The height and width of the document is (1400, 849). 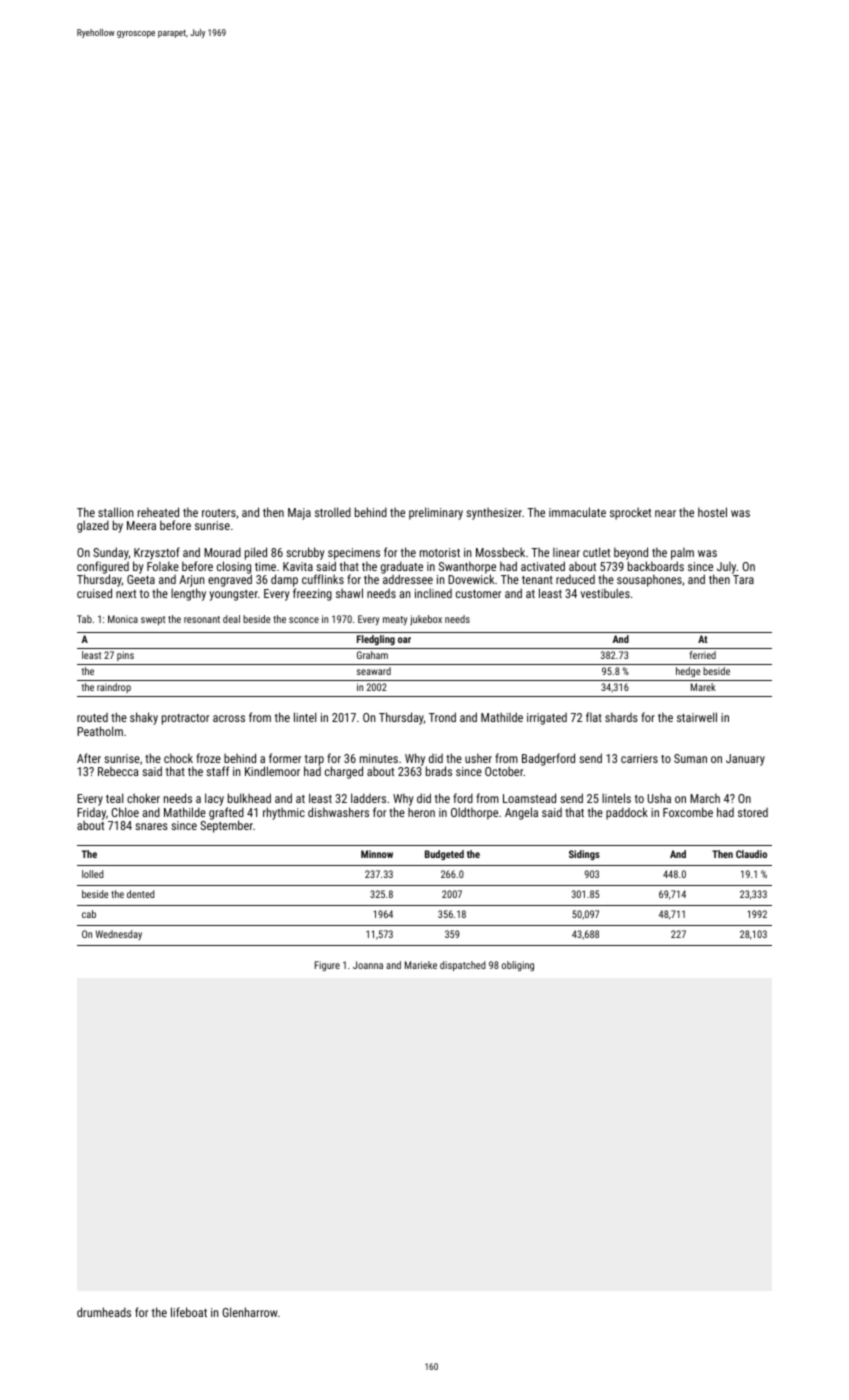 What do you see at coordinates (594, 717) in the document?
I see `flat` at bounding box center [594, 717].
